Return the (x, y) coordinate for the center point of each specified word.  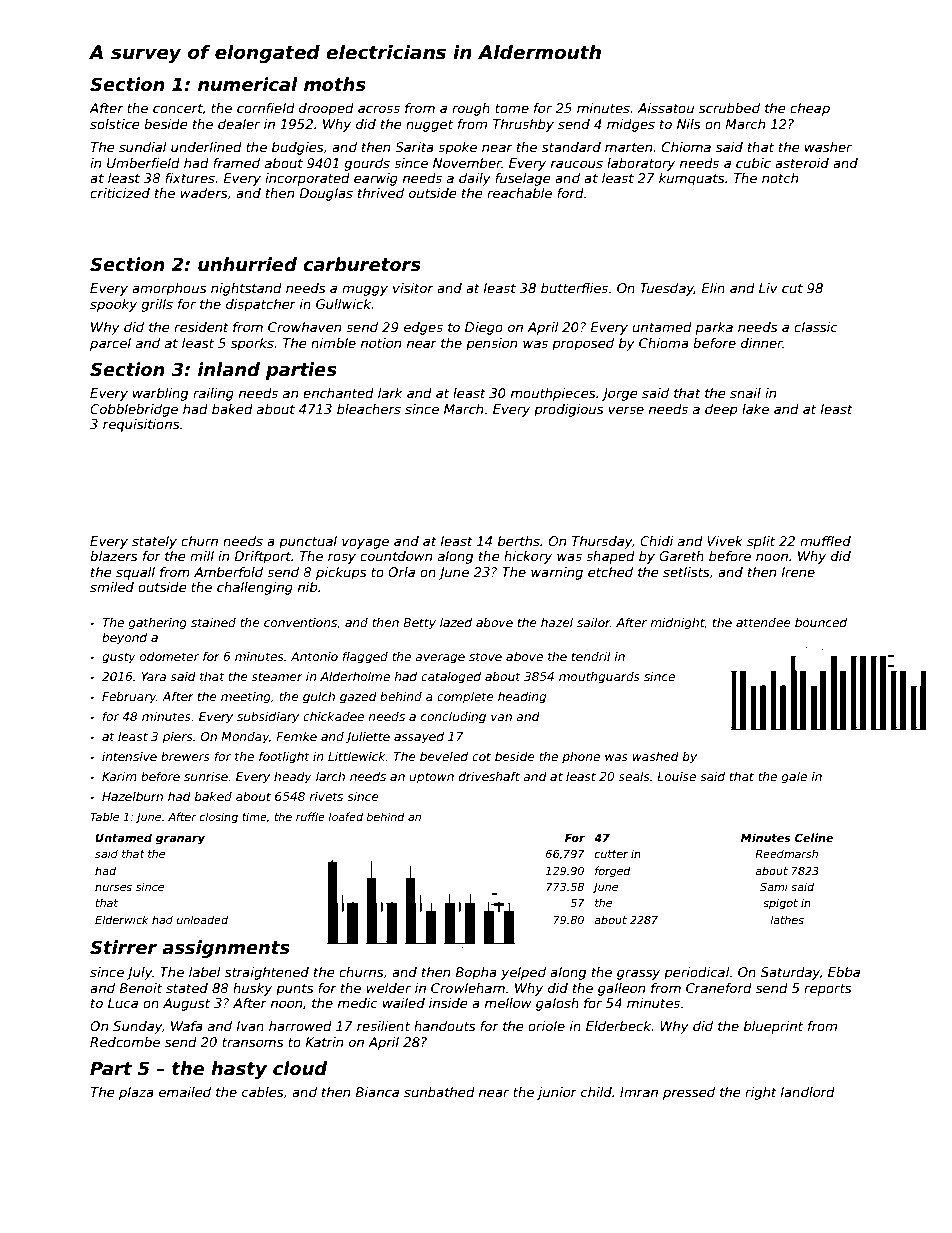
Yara (153, 676)
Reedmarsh (786, 853)
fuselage (523, 179)
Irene (798, 572)
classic (816, 327)
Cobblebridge (134, 410)
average (440, 659)
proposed (583, 344)
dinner (762, 343)
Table (104, 816)
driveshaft (489, 776)
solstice (115, 124)
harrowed (300, 1026)
